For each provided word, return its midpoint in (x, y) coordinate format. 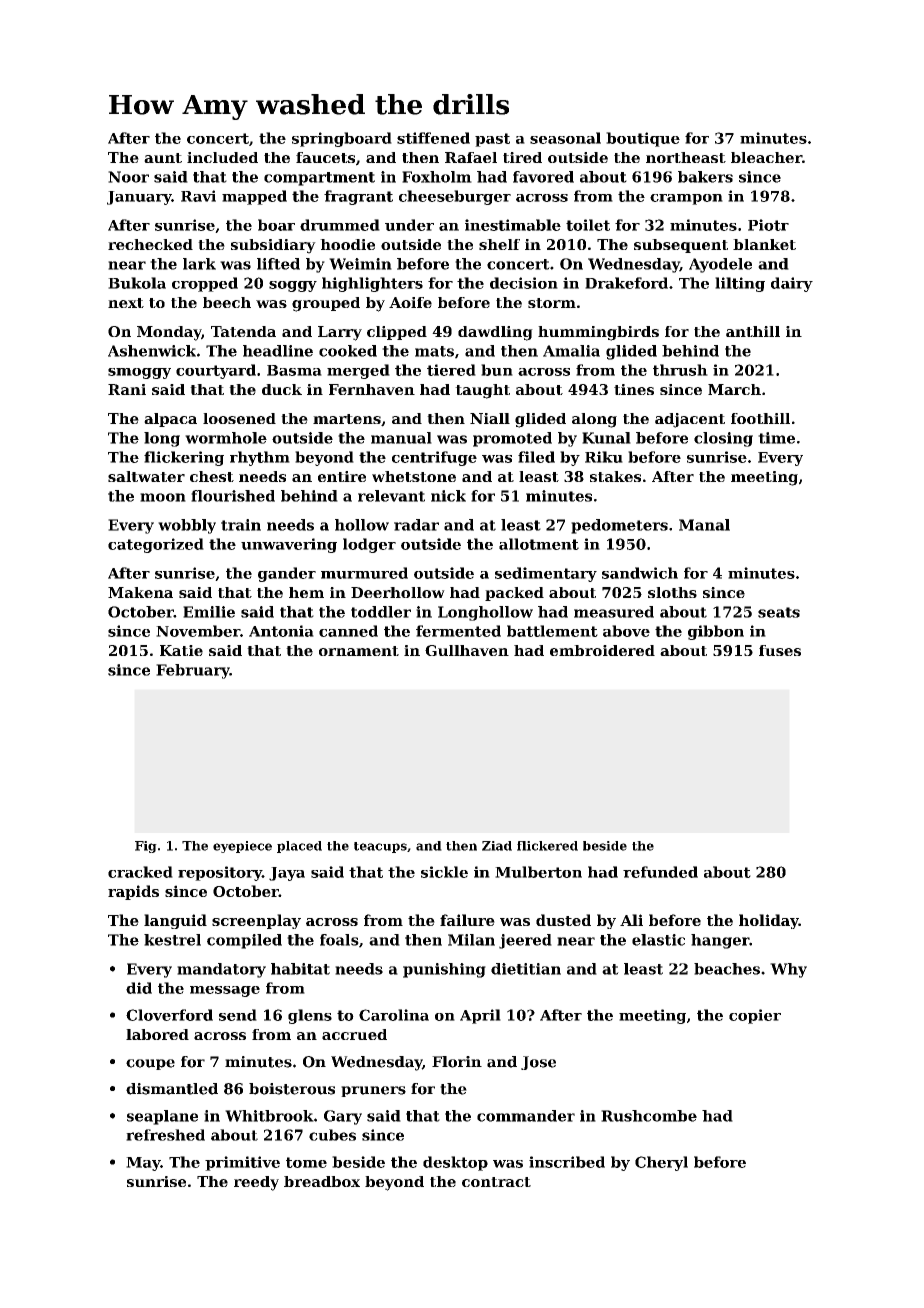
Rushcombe (649, 1116)
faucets (325, 157)
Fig (146, 847)
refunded (660, 872)
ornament (359, 651)
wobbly (187, 526)
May (143, 1164)
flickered (547, 846)
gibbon (716, 632)
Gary (343, 1117)
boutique (643, 139)
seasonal (565, 138)
